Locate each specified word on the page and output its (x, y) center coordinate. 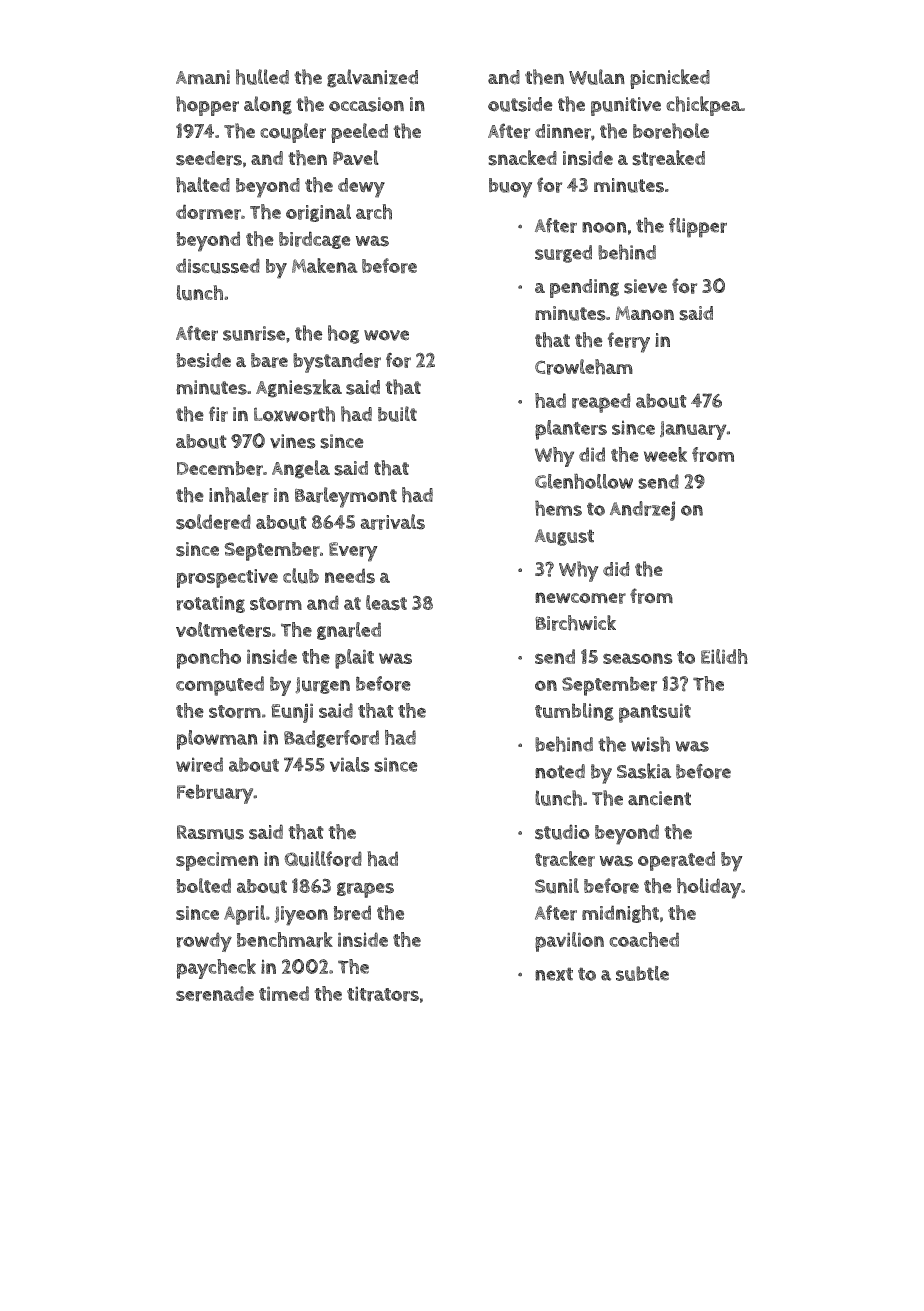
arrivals (392, 522)
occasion (366, 104)
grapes (365, 890)
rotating (210, 604)
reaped (601, 403)
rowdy (204, 942)
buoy (510, 188)
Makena (325, 265)
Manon (645, 313)
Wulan (597, 77)
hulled (262, 77)
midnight (620, 914)
